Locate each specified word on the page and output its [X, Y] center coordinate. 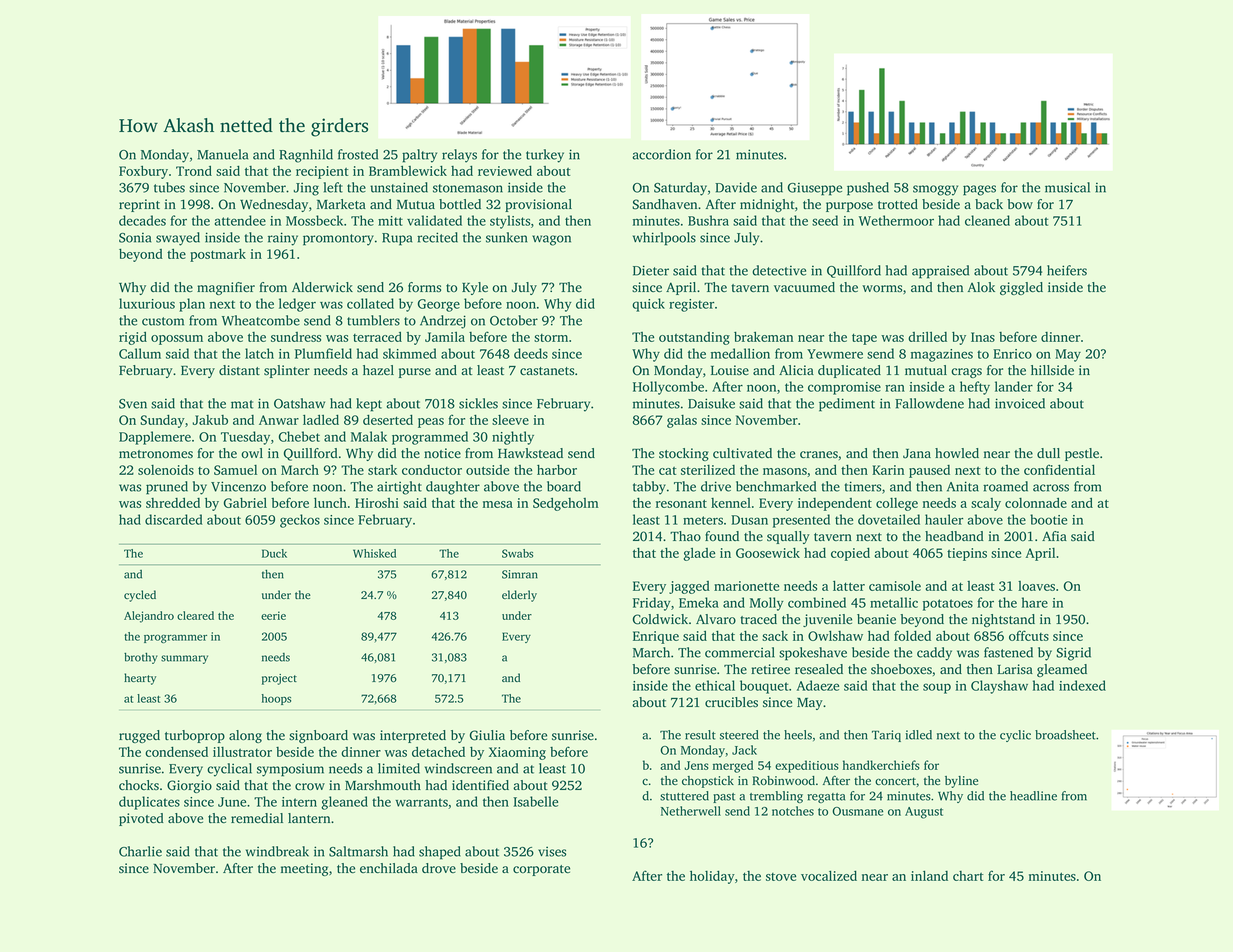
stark [382, 470]
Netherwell [691, 811]
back [989, 204]
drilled [927, 337]
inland [929, 876]
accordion [661, 154]
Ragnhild [306, 156]
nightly [513, 438]
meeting [304, 869]
